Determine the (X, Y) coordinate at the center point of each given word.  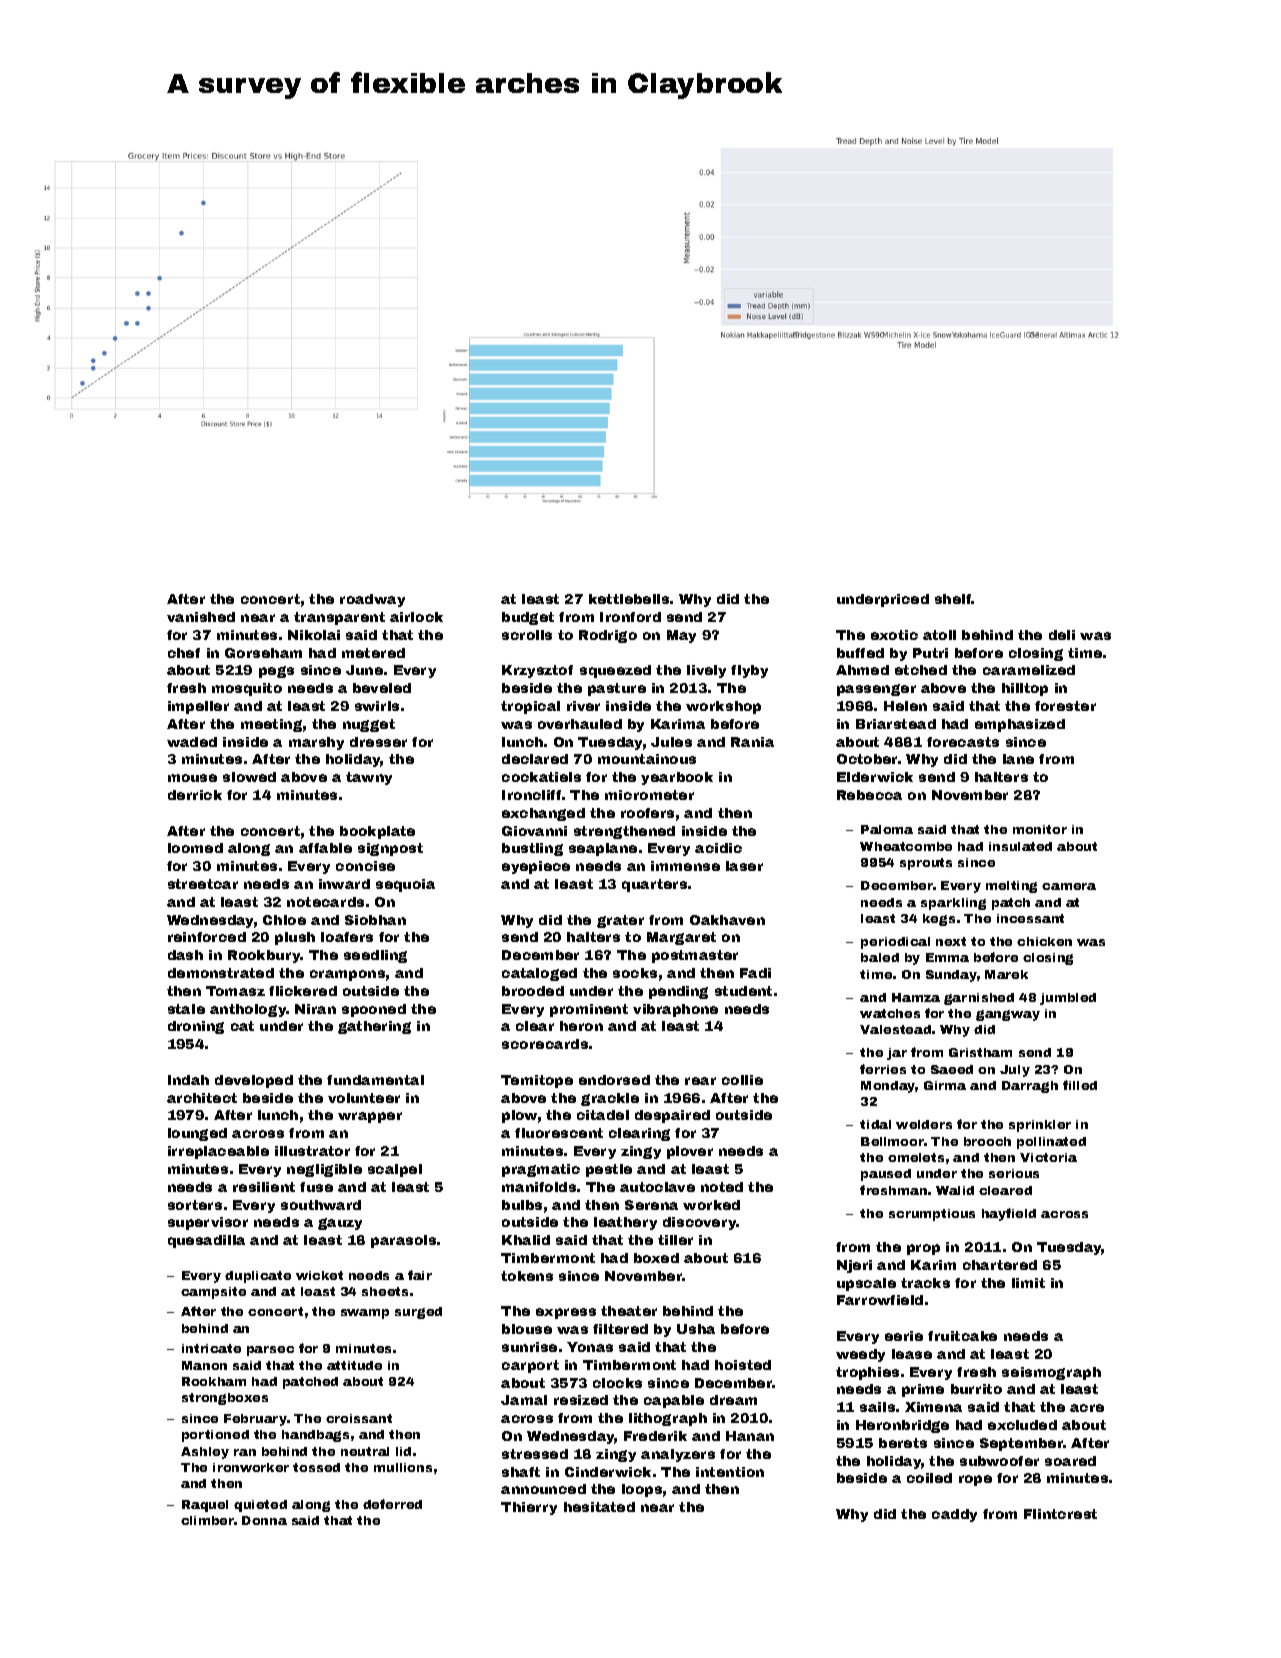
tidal (875, 1124)
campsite (213, 1293)
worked (711, 1205)
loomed (195, 848)
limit (1028, 1283)
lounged (197, 1134)
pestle (609, 1170)
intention (730, 1472)
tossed (316, 1467)
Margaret (681, 938)
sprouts (926, 864)
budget (528, 618)
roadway (372, 600)
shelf (953, 599)
